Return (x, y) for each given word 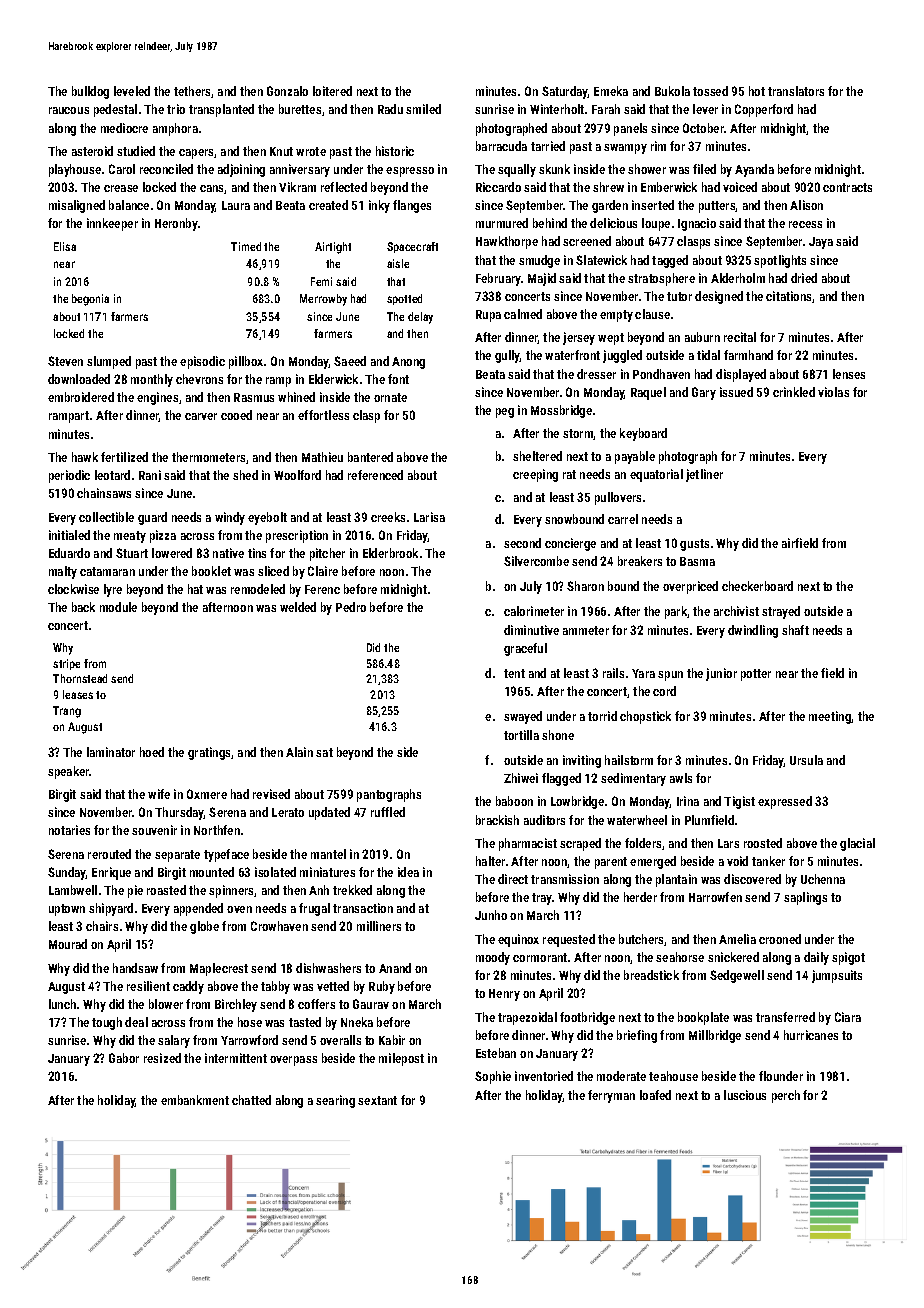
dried (804, 278)
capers (197, 154)
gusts (694, 545)
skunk (554, 169)
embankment (195, 1100)
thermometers (208, 457)
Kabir (392, 1040)
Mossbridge (561, 411)
